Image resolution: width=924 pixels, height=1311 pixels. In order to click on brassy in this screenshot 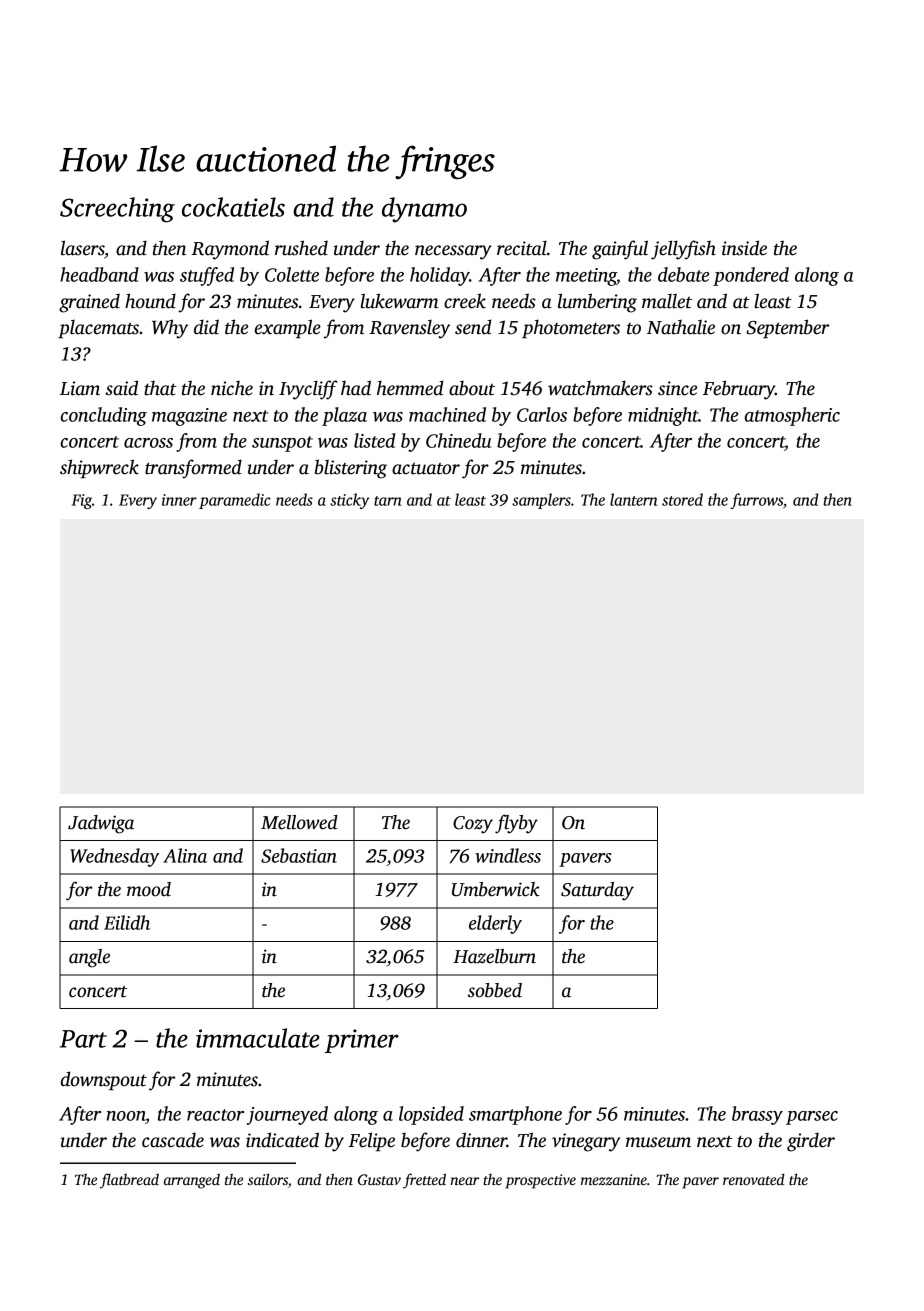, I will do `click(757, 1115)`.
